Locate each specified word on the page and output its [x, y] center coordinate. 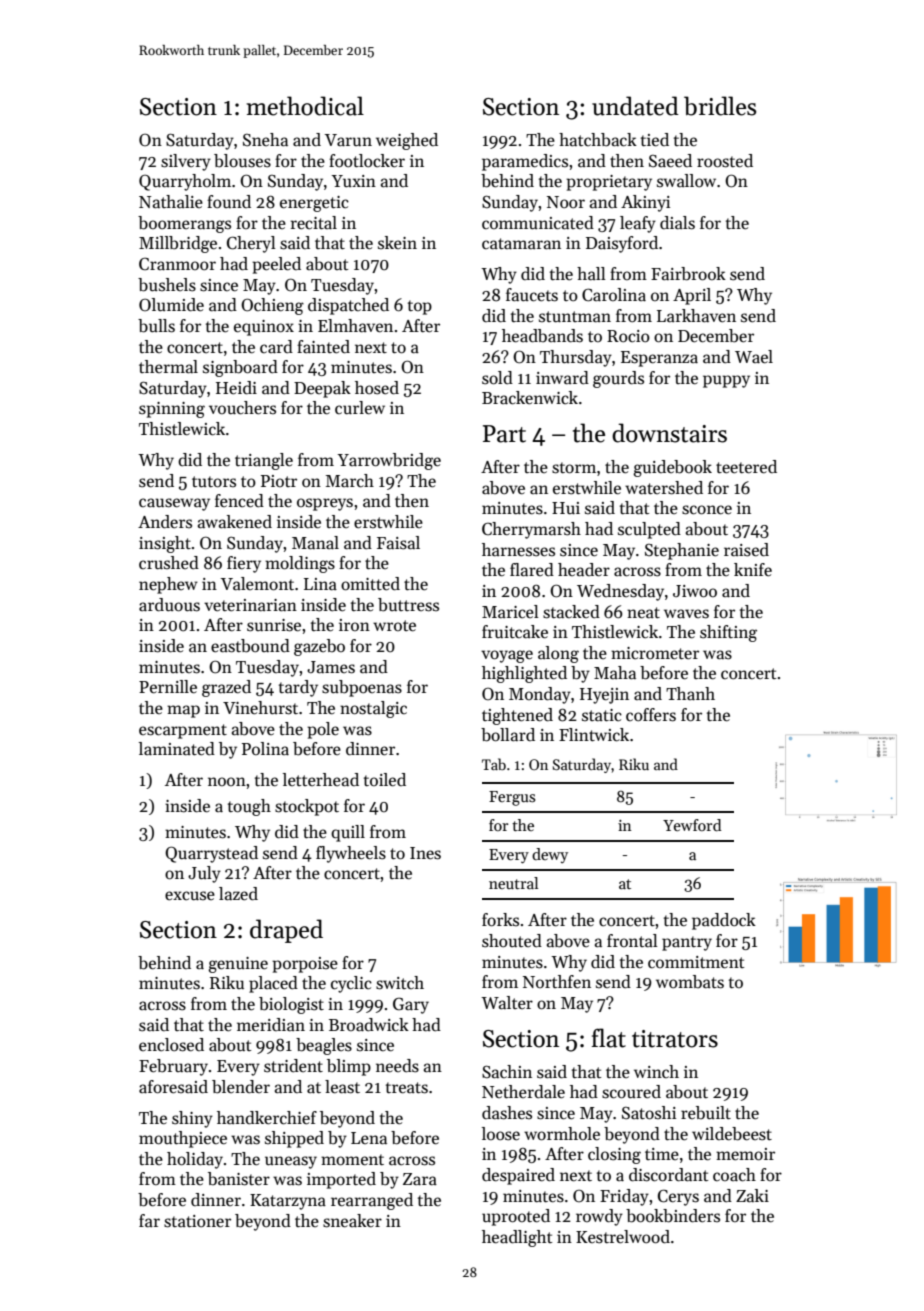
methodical [305, 106]
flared [532, 570]
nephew [168, 585]
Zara [420, 1179]
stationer [197, 1221]
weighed [407, 141]
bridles [720, 106]
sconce [707, 510]
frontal [632, 941]
